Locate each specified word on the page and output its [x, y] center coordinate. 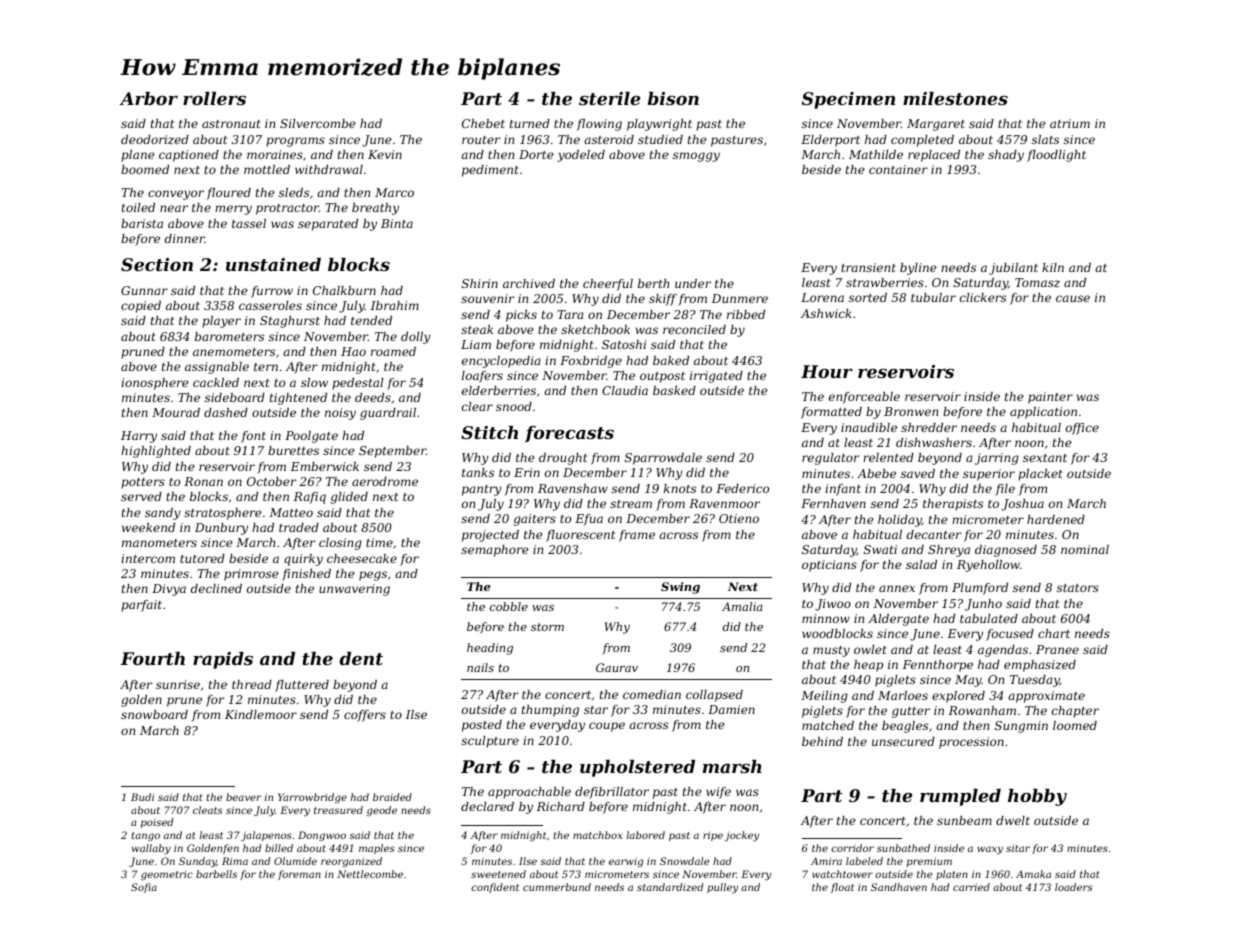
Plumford [980, 589]
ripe [713, 836]
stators [1078, 588]
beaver [243, 797]
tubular [933, 297]
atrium [1070, 123]
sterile [609, 98]
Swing [680, 588]
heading [490, 649]
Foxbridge [591, 362]
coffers [365, 716]
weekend [148, 527]
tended [371, 320]
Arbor [148, 98]
